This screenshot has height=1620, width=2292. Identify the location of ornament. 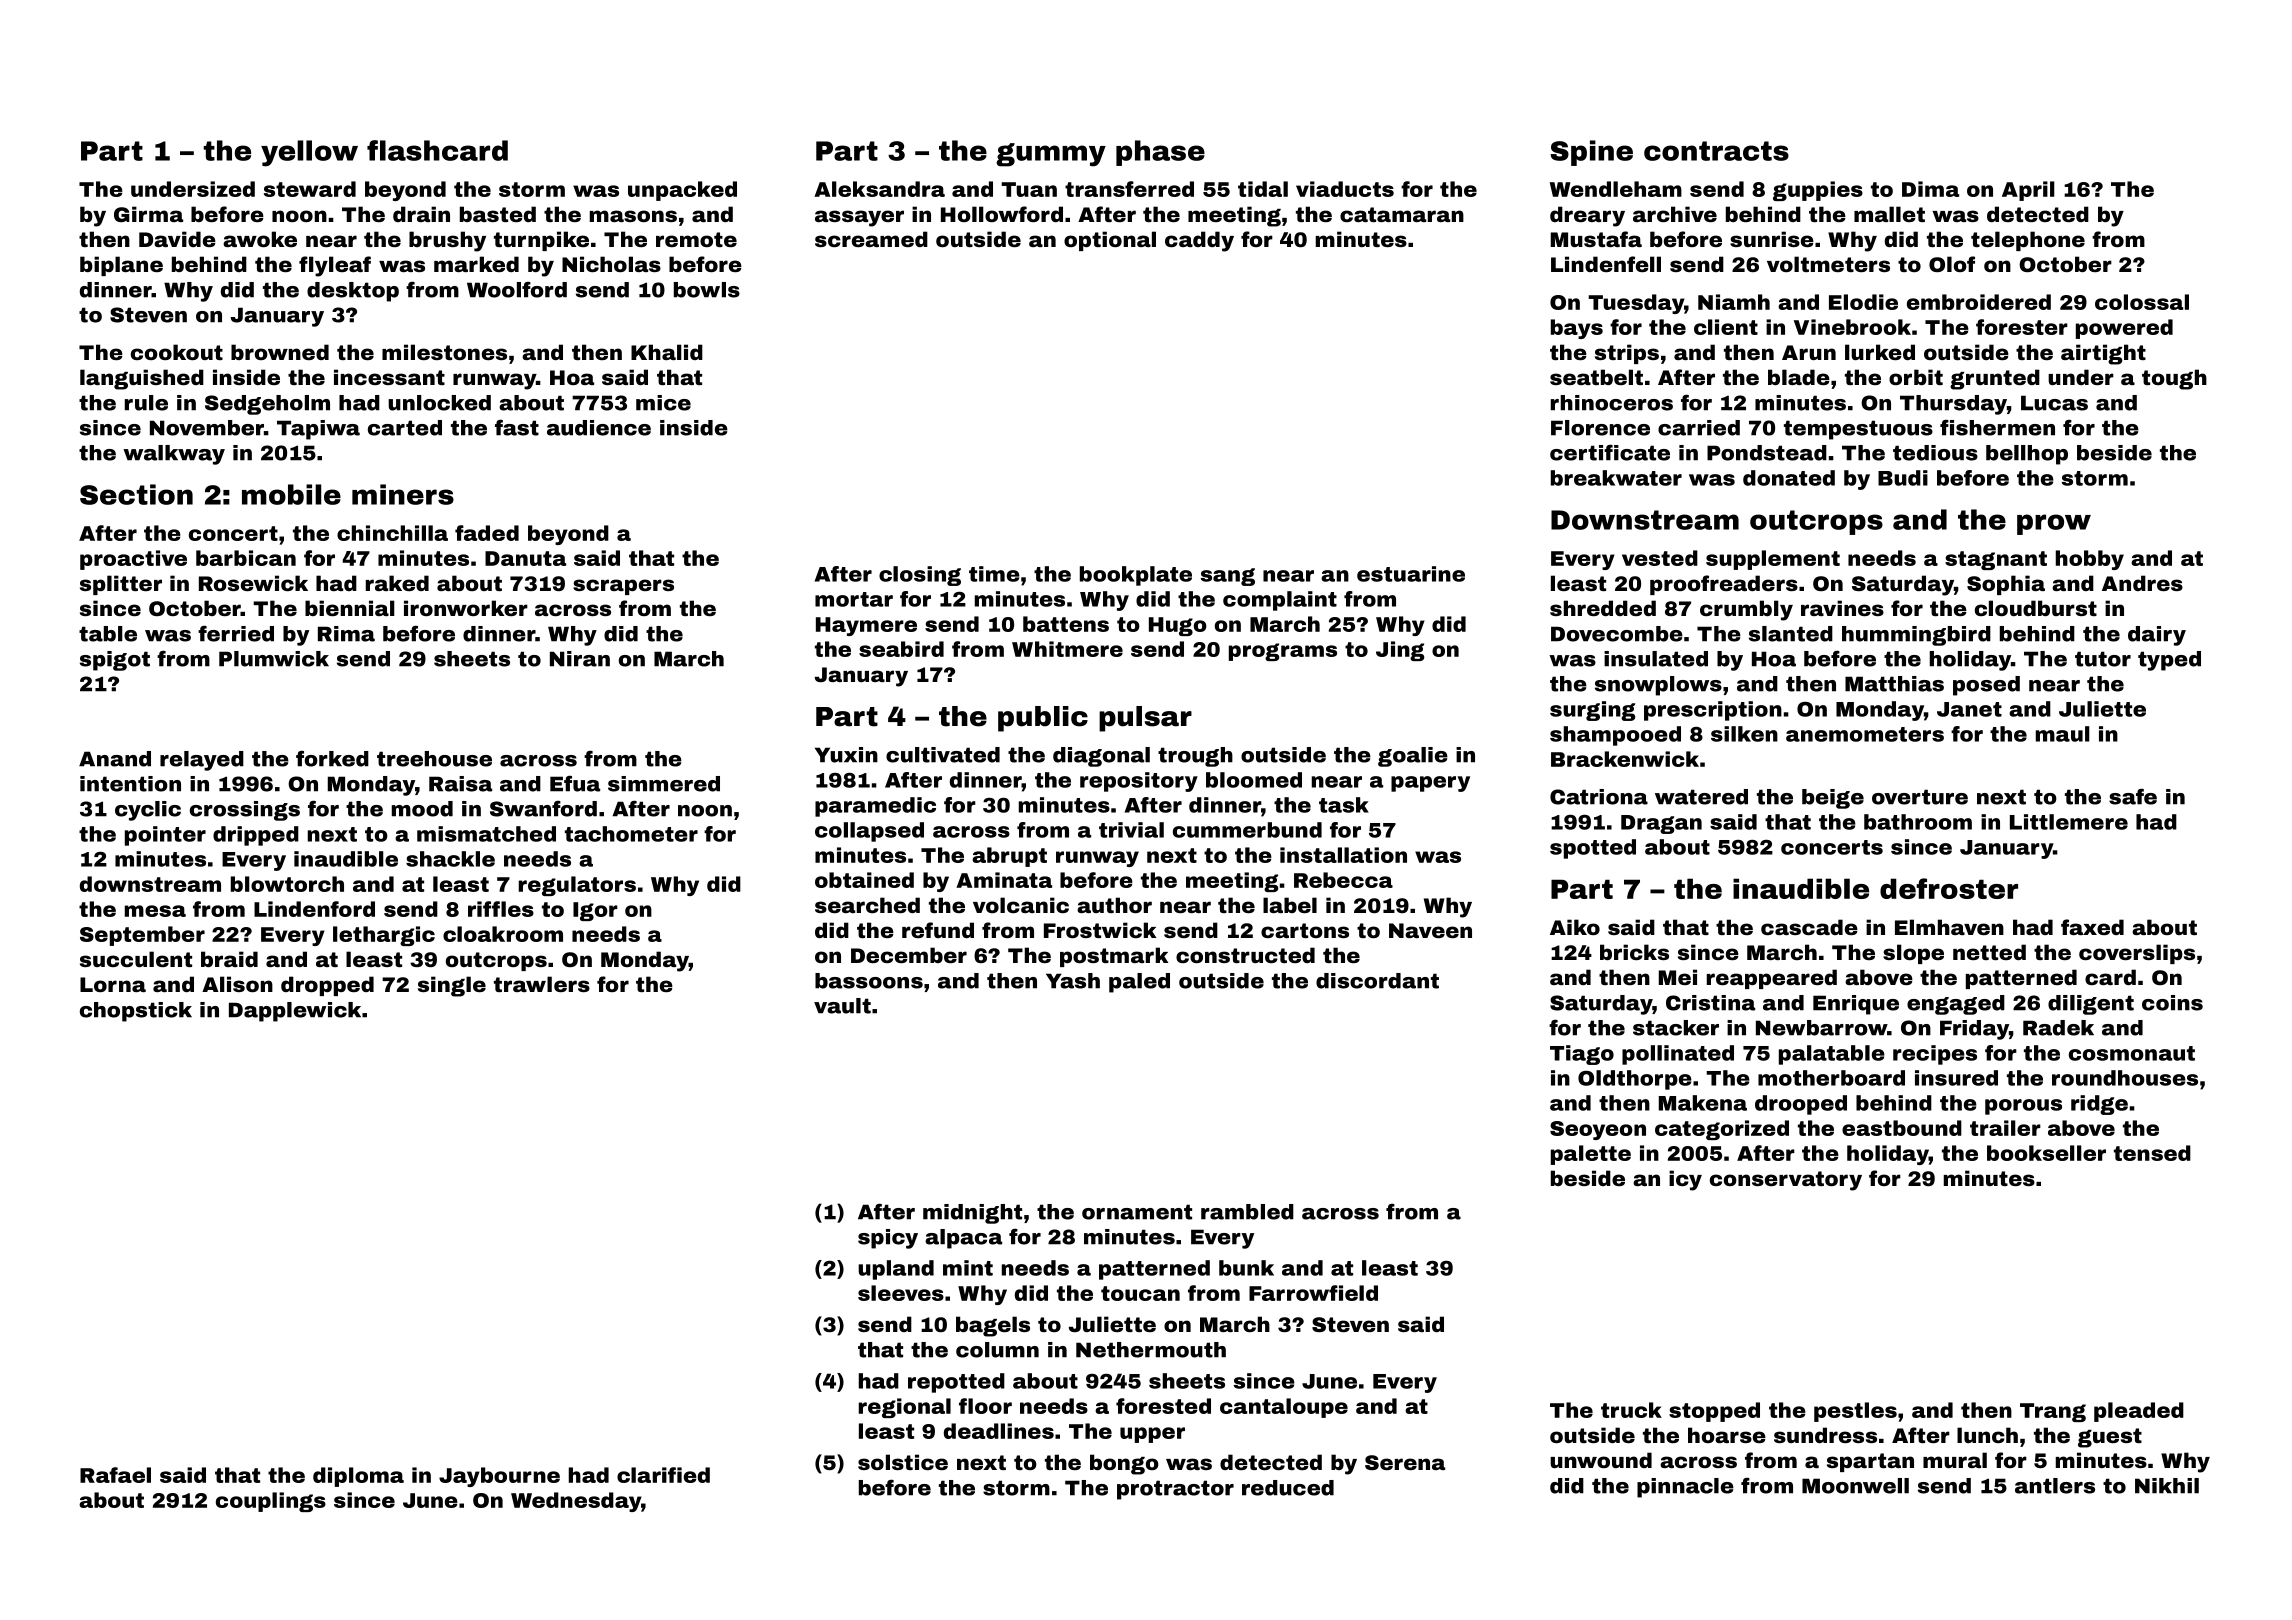
(1137, 1212).
